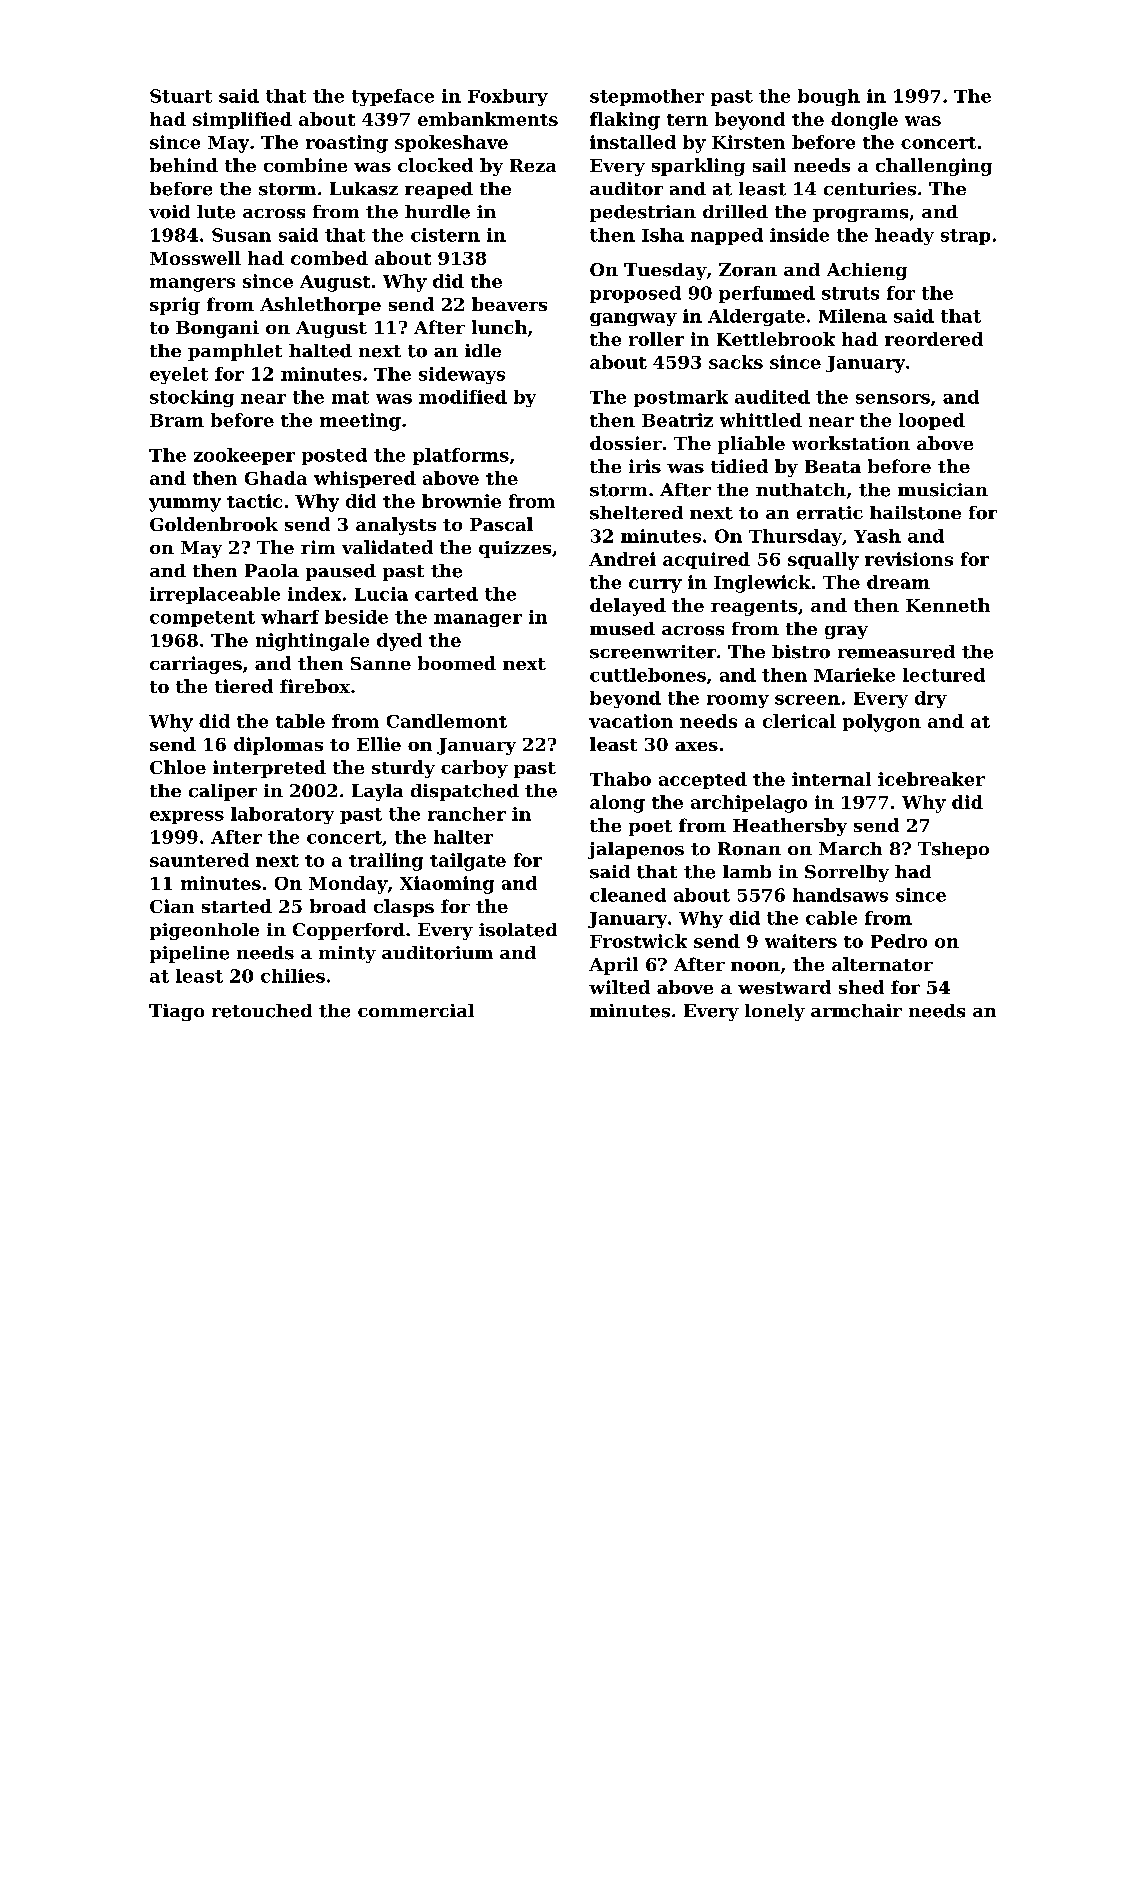 Image resolution: width=1148 pixels, height=1890 pixels. I want to click on posted, so click(334, 456).
